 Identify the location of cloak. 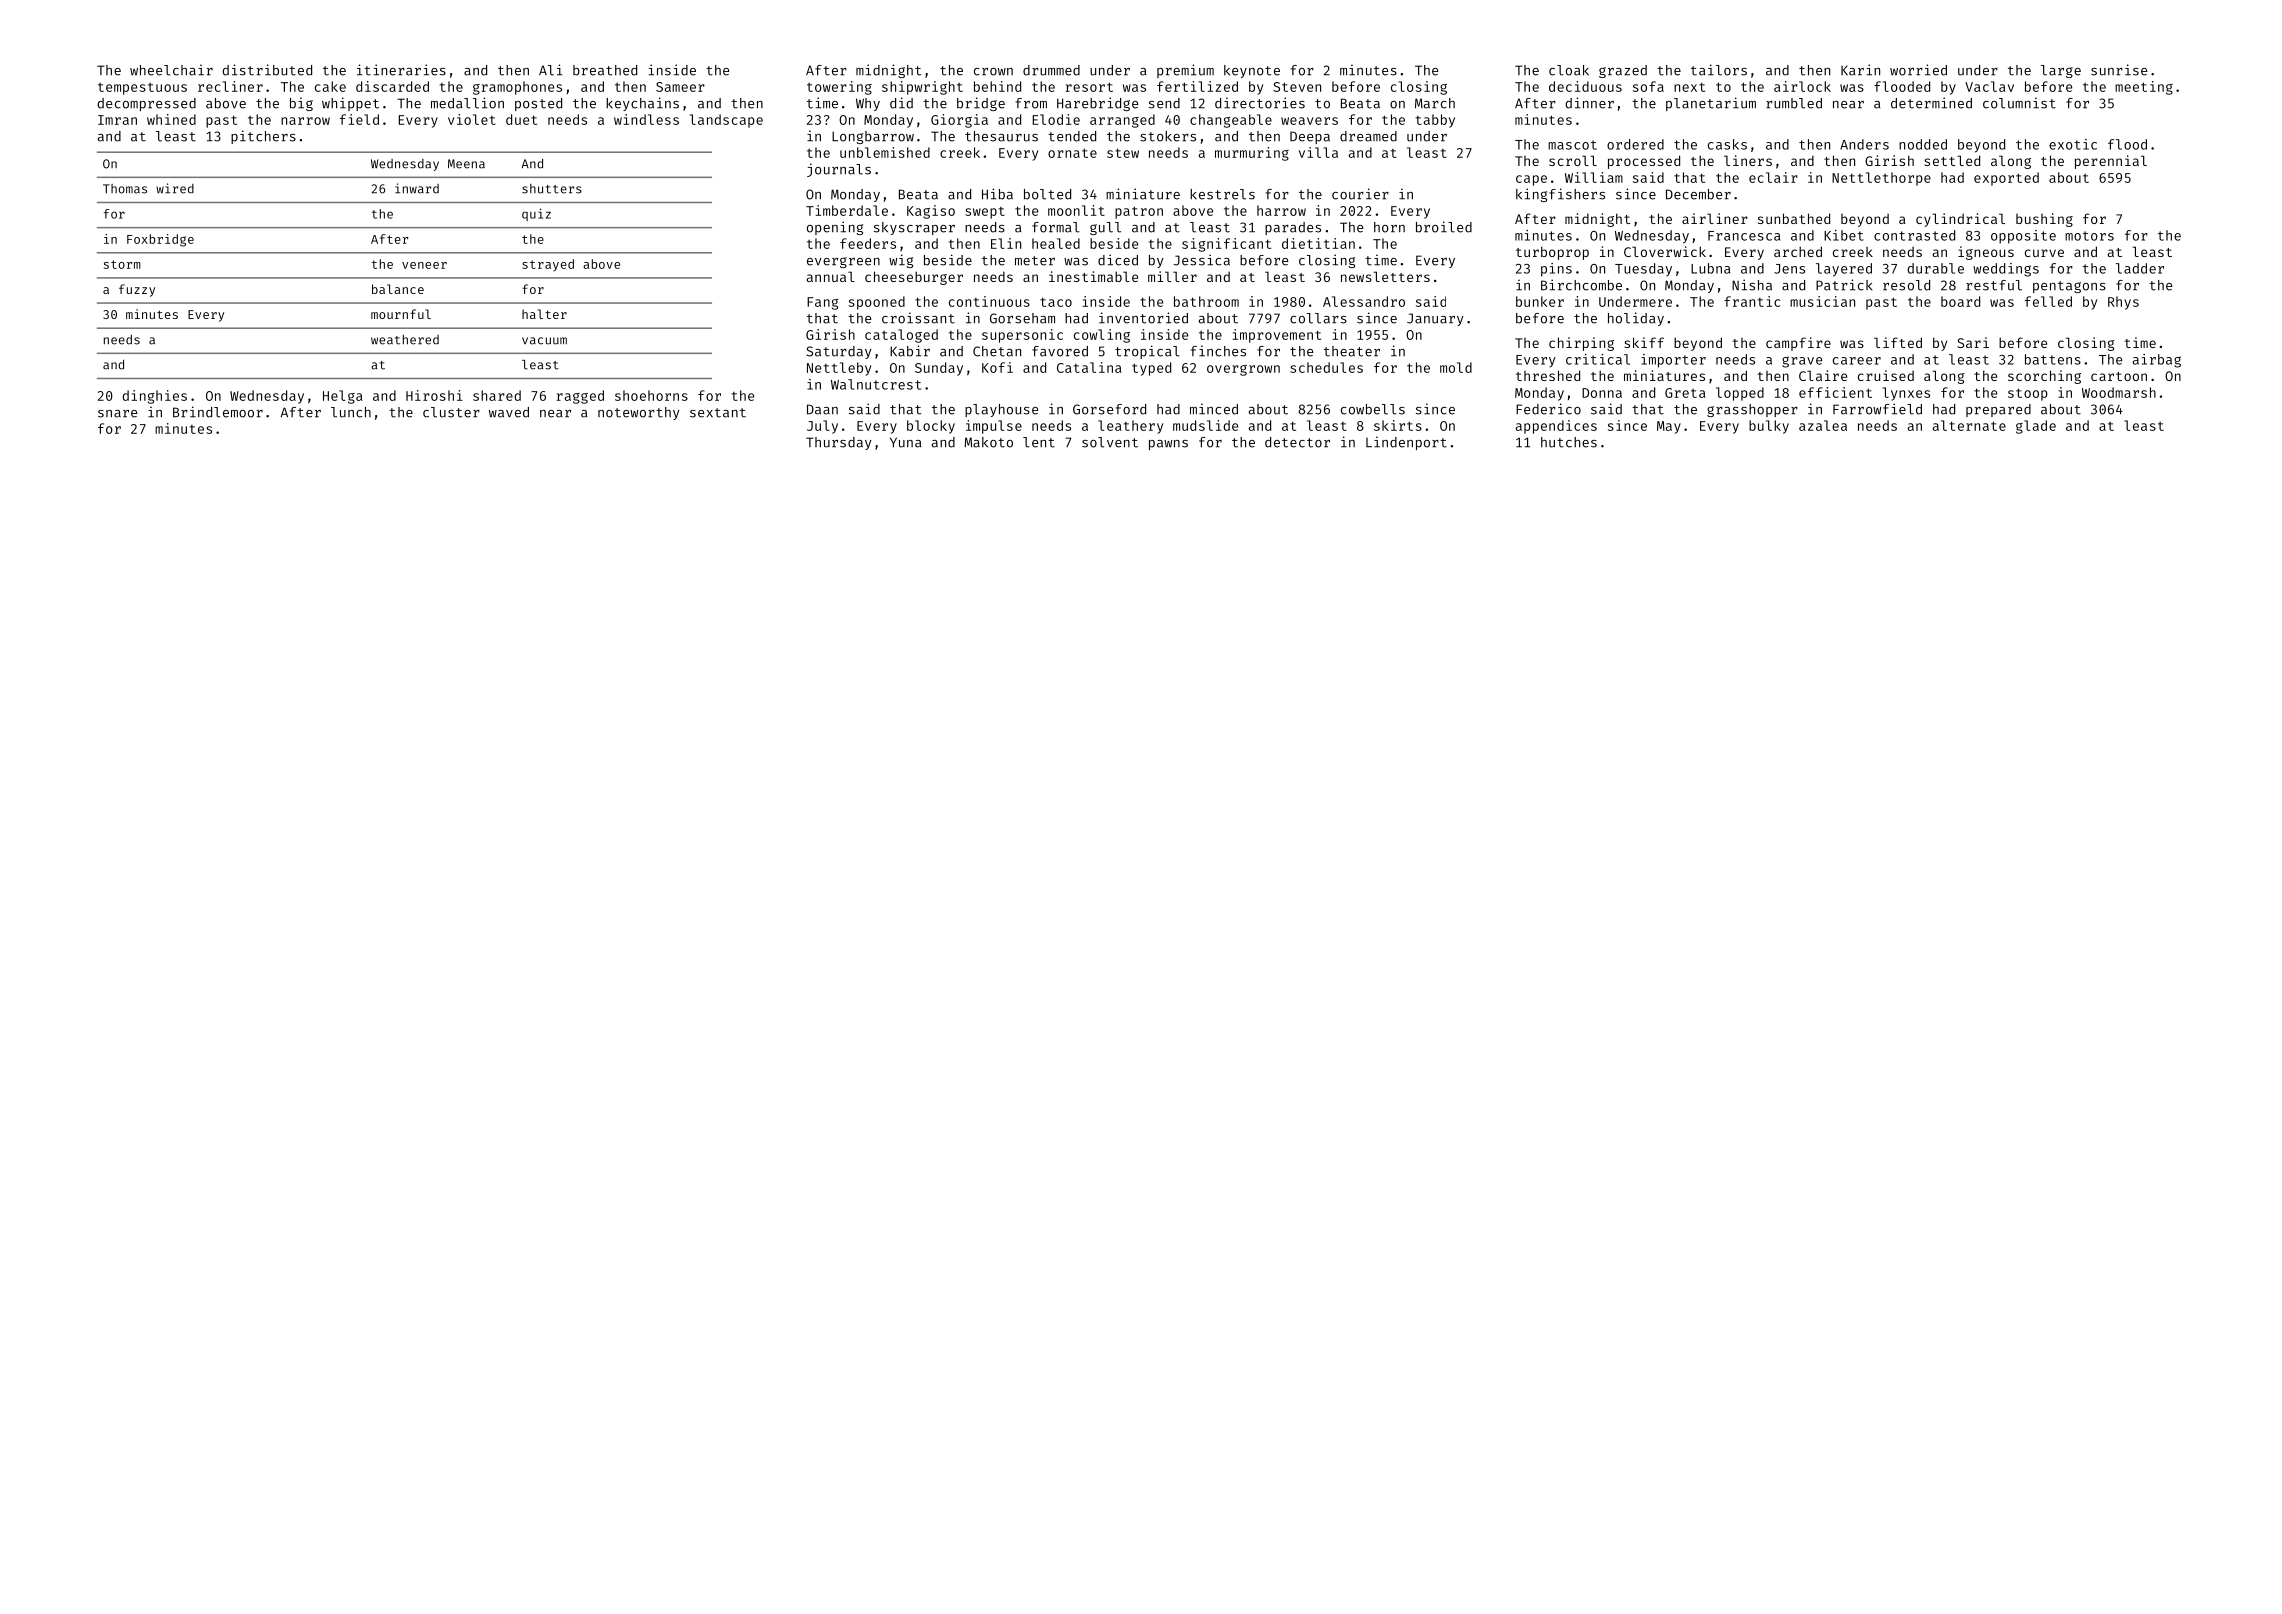
(1569, 70).
